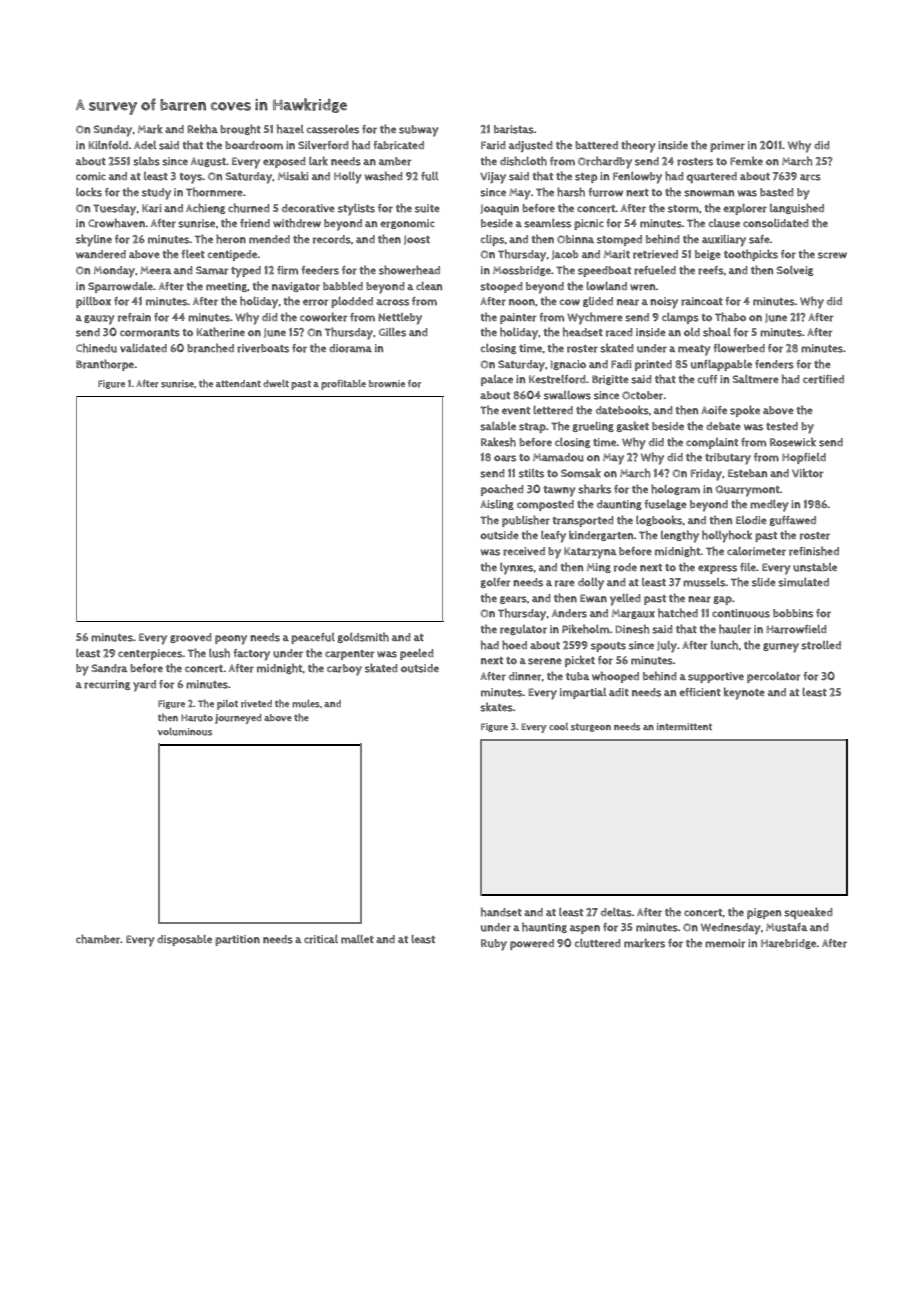 This image has height=1308, width=924. What do you see at coordinates (185, 731) in the image?
I see `voluminous` at bounding box center [185, 731].
